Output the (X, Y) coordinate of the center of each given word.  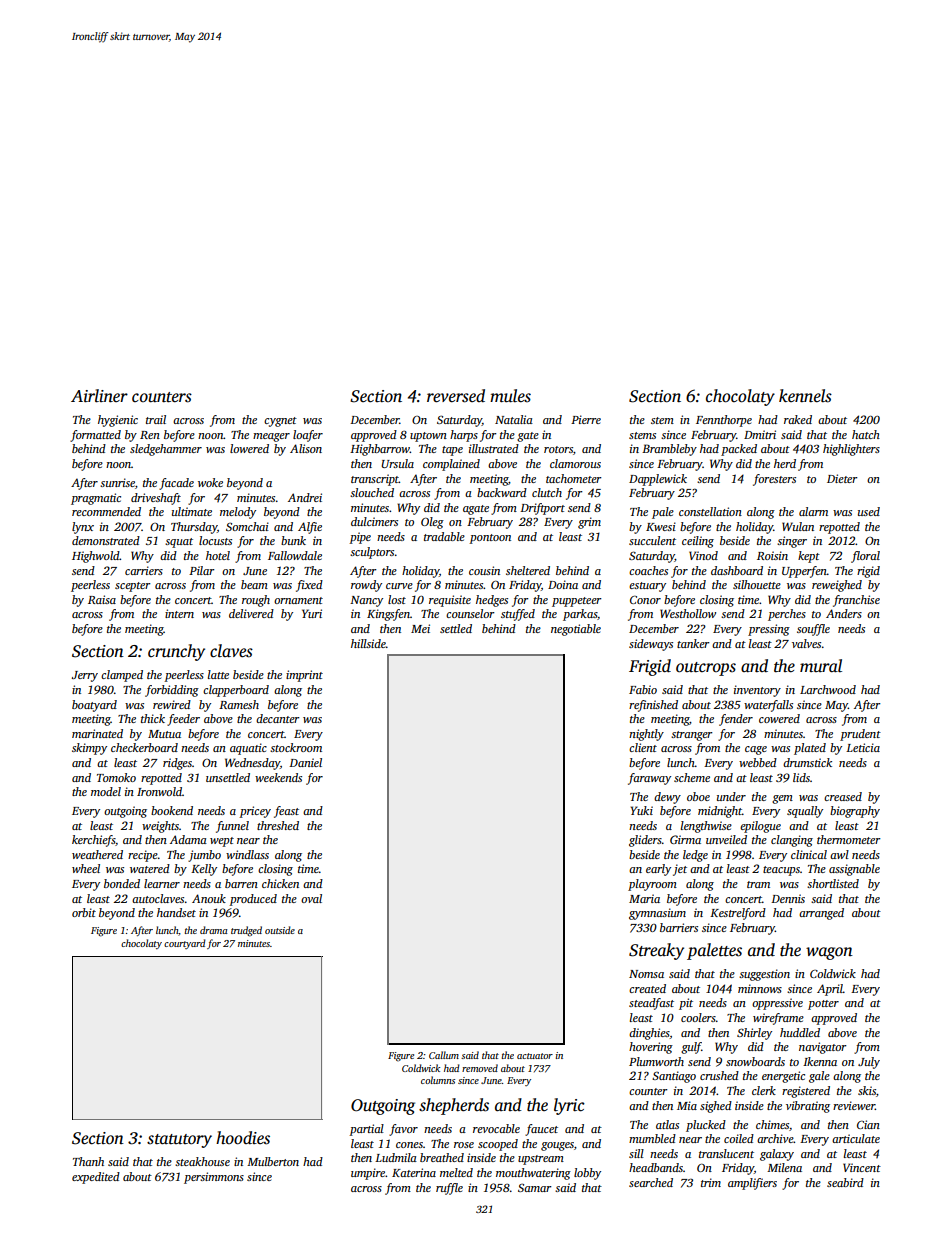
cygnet (280, 422)
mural (821, 666)
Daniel (305, 762)
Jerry (85, 676)
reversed (456, 396)
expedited (96, 1178)
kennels (805, 396)
